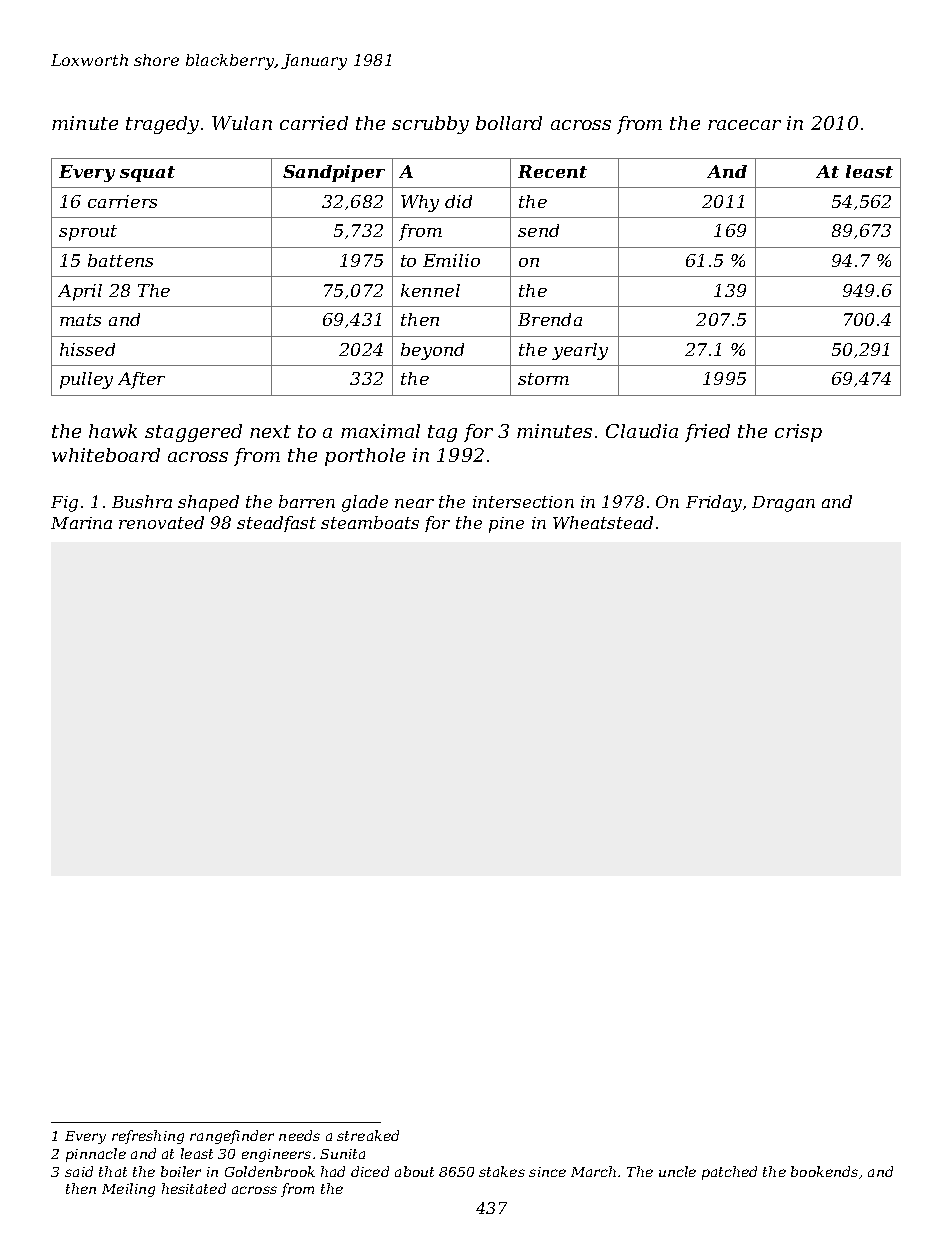  What do you see at coordinates (148, 1137) in the document?
I see `refreshing` at bounding box center [148, 1137].
